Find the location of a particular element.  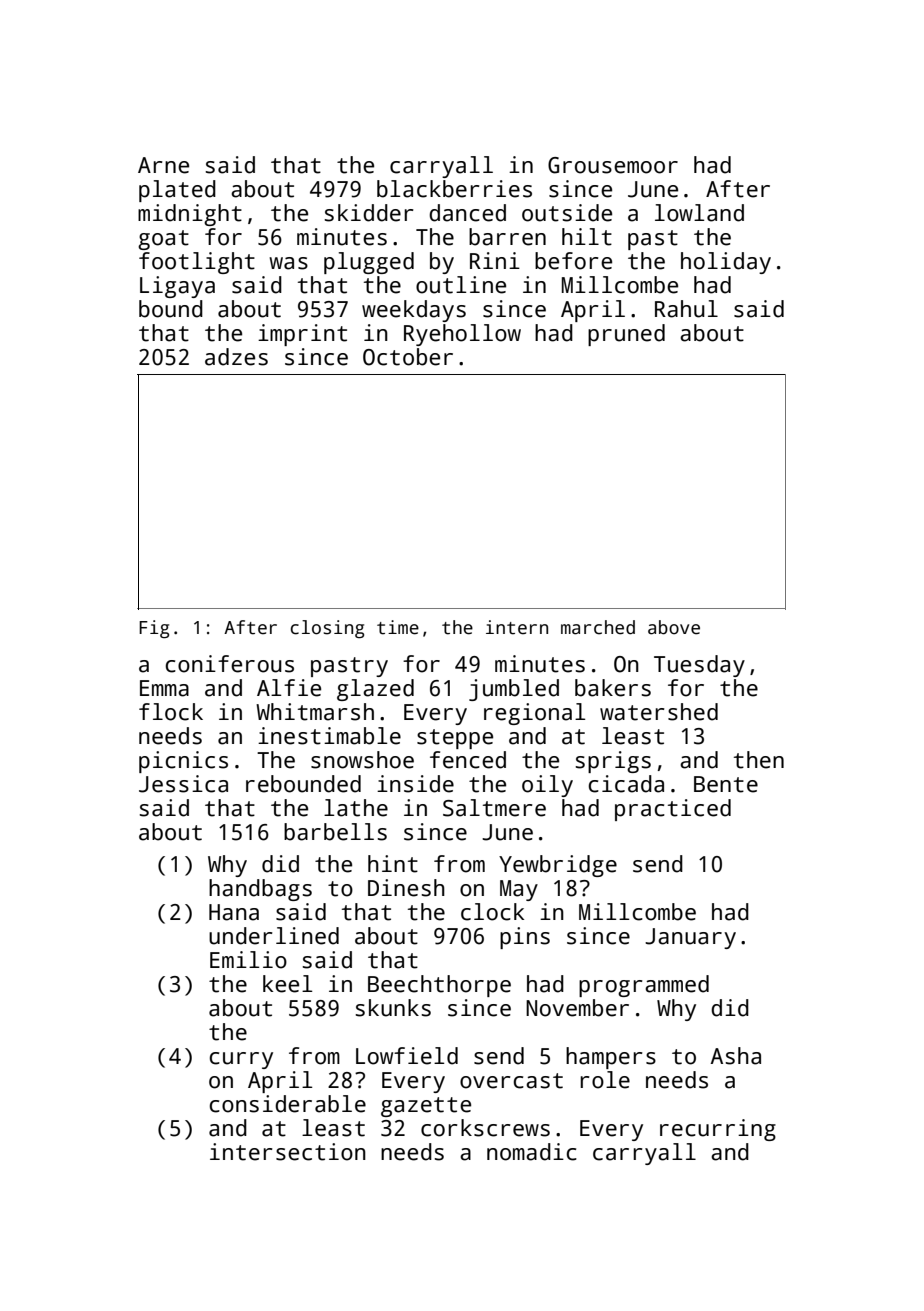

Arne is located at coordinates (163, 165).
